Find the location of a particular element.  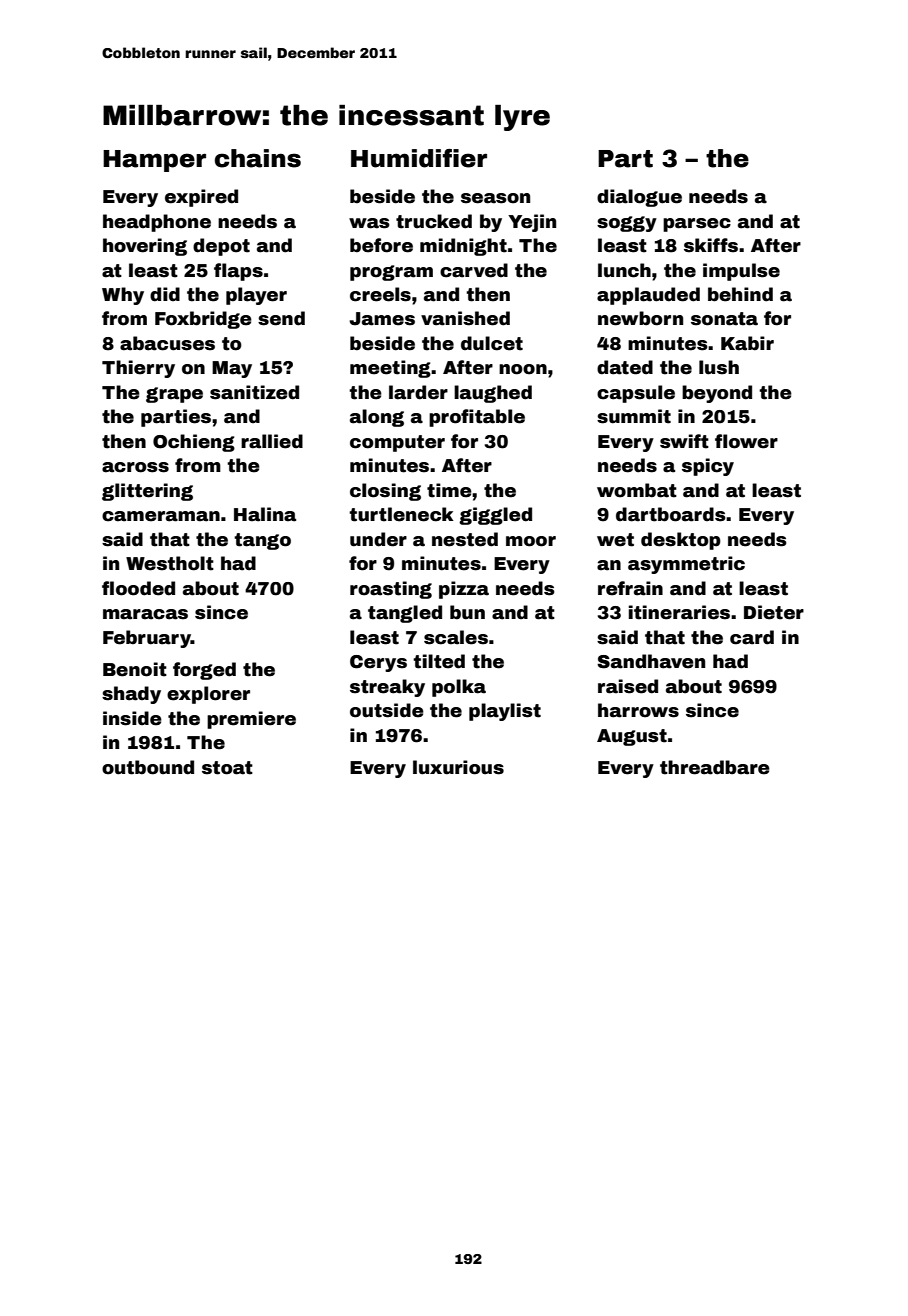

impulse is located at coordinates (741, 272).
